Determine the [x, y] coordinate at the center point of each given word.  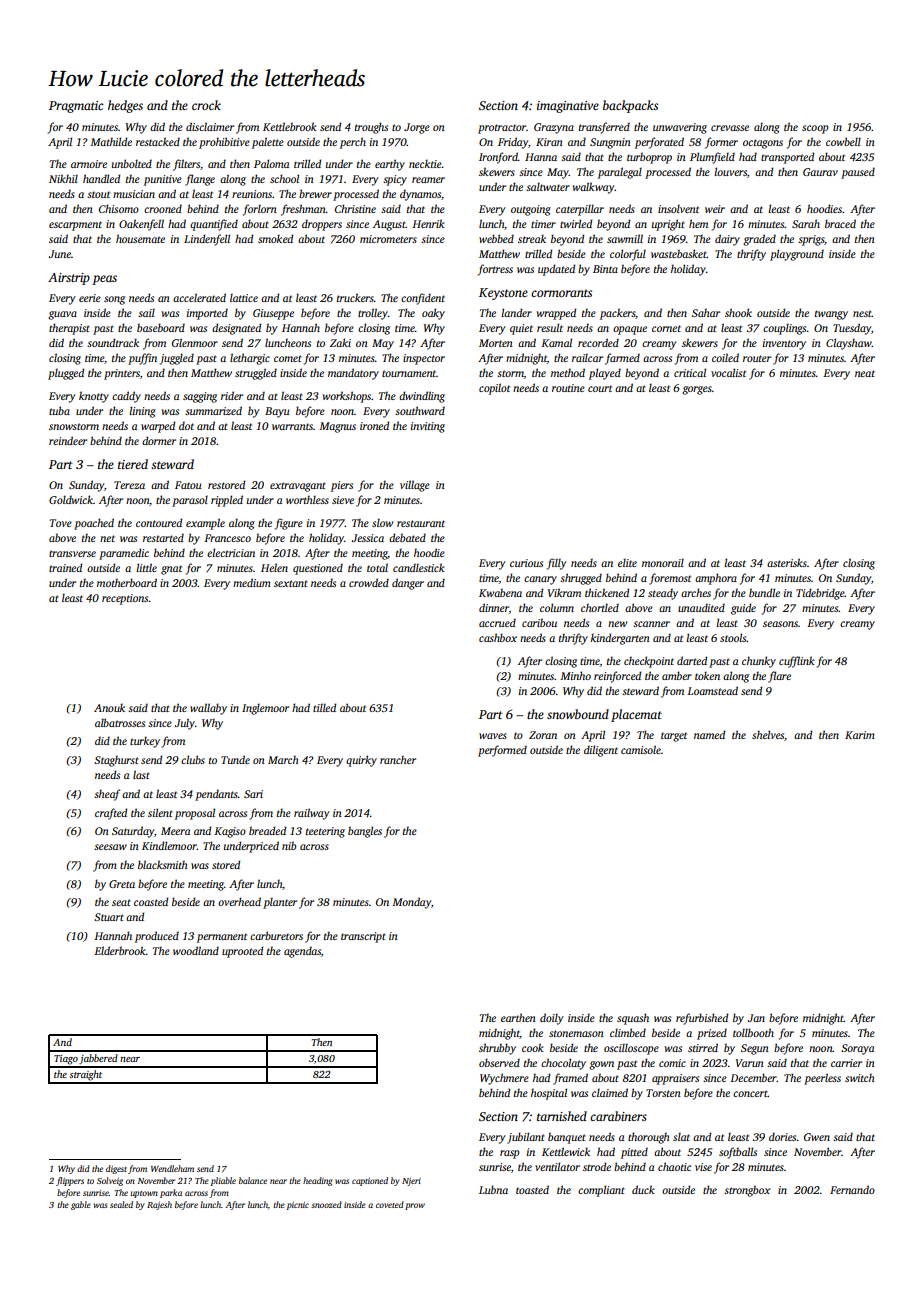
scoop [815, 129]
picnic [297, 1206]
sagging [200, 397]
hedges [125, 106]
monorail [663, 562]
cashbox [498, 637]
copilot [494, 389]
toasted [532, 1189]
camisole [641, 749]
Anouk [109, 707]
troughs [371, 128]
